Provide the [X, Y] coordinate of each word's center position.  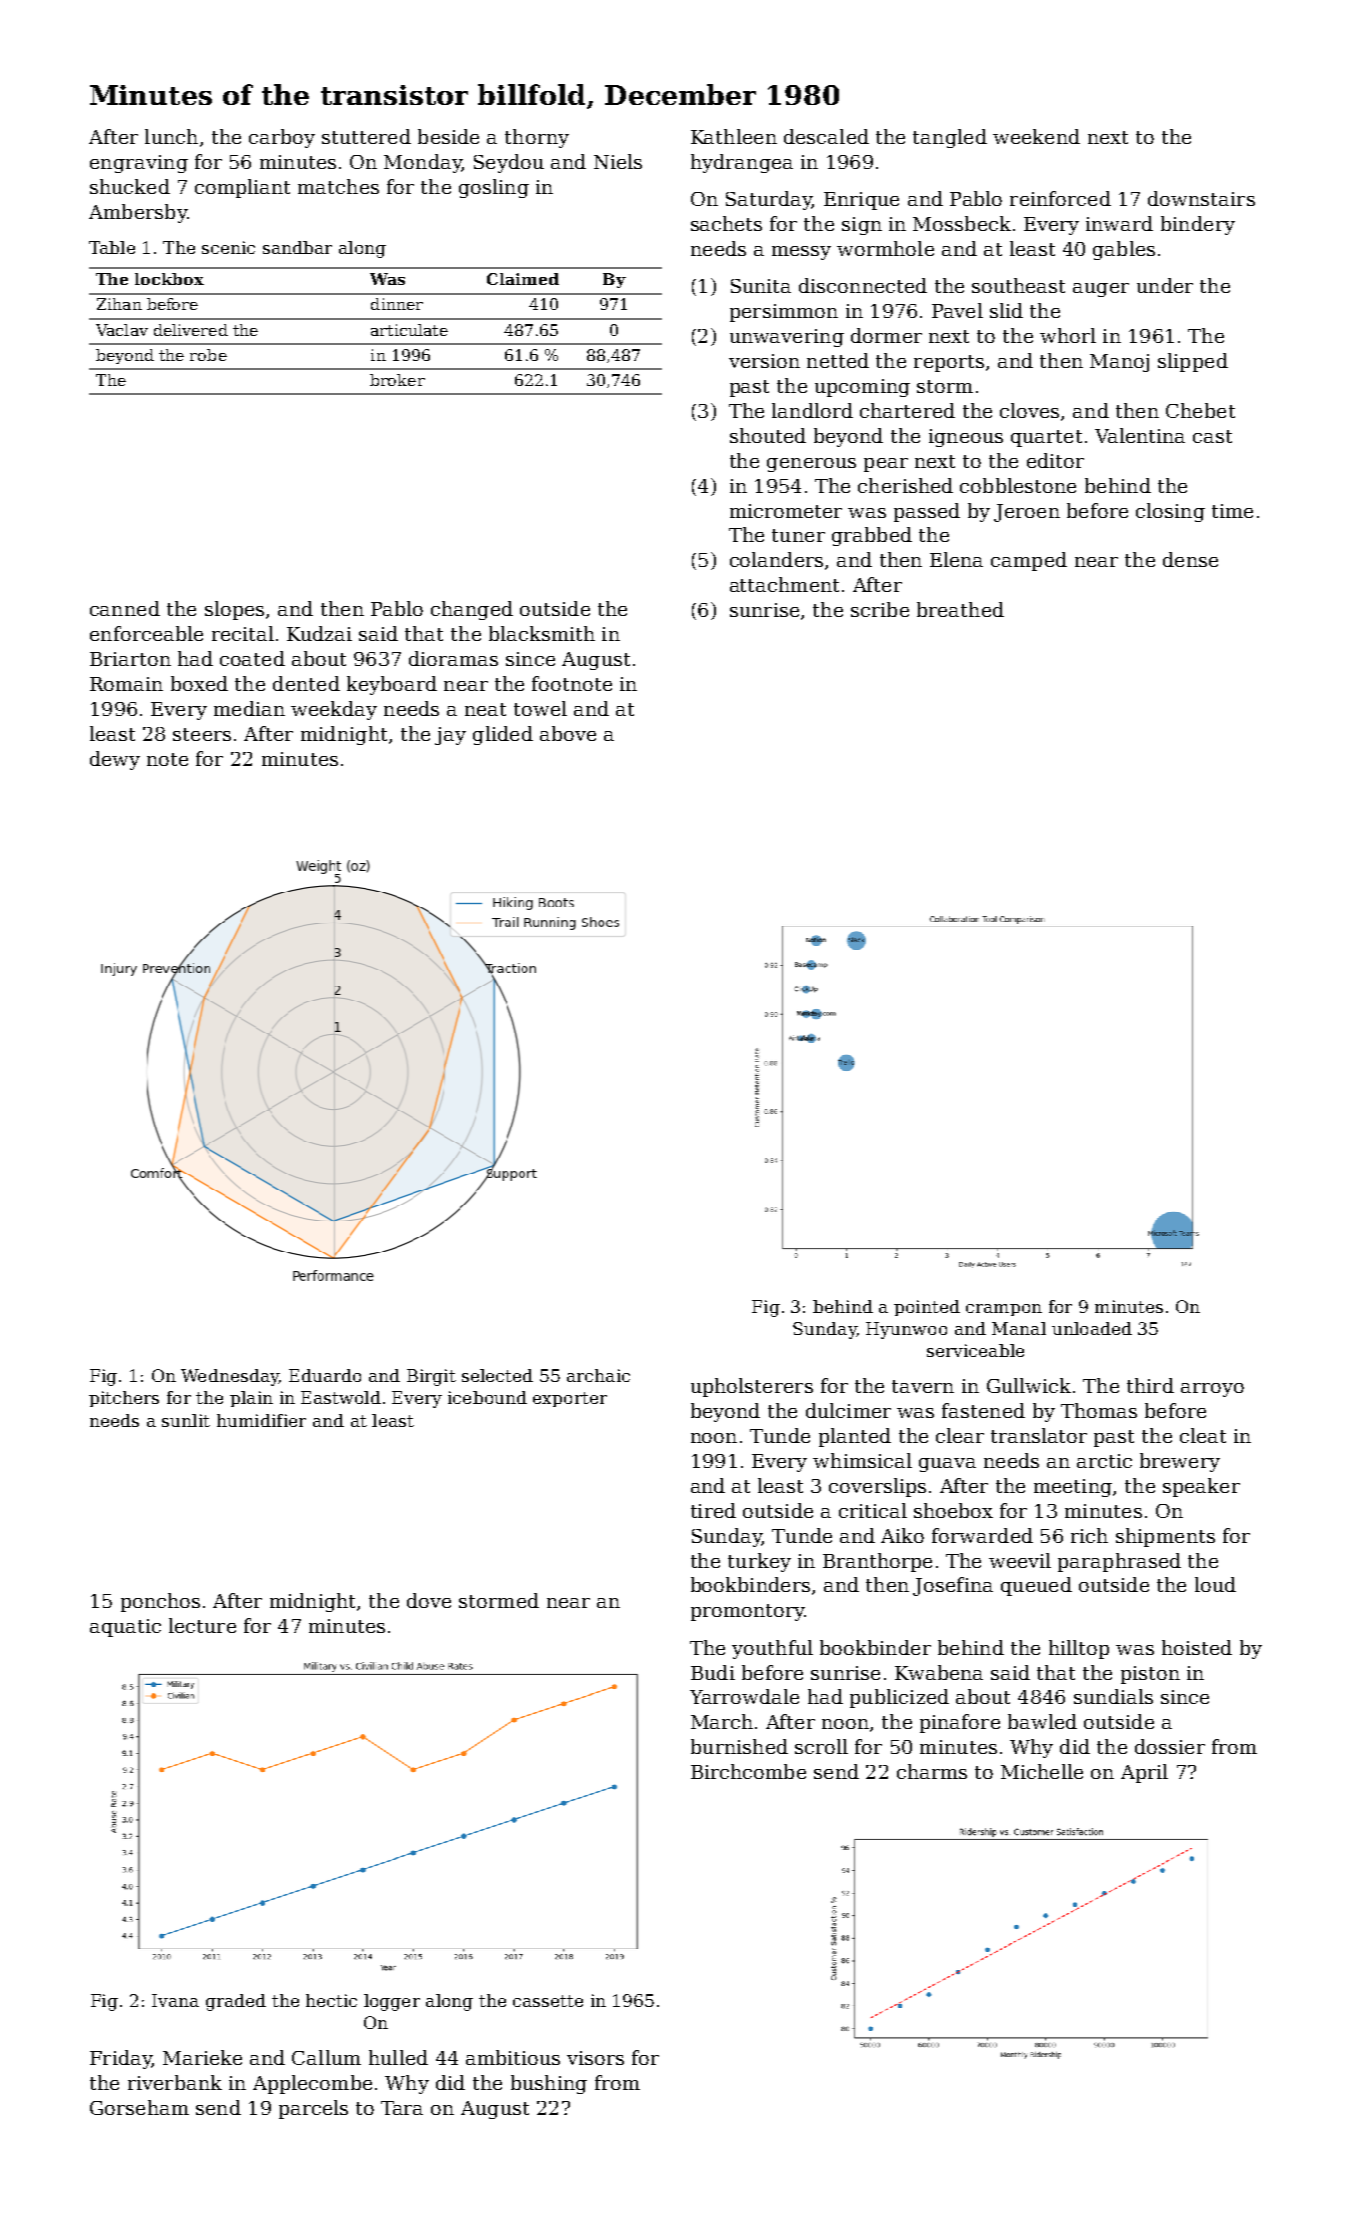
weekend [1036, 136]
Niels [618, 161]
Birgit [431, 1377]
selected [497, 1375]
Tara [402, 2108]
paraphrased [1119, 1562]
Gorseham [139, 2107]
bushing [549, 2084]
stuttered [366, 136]
